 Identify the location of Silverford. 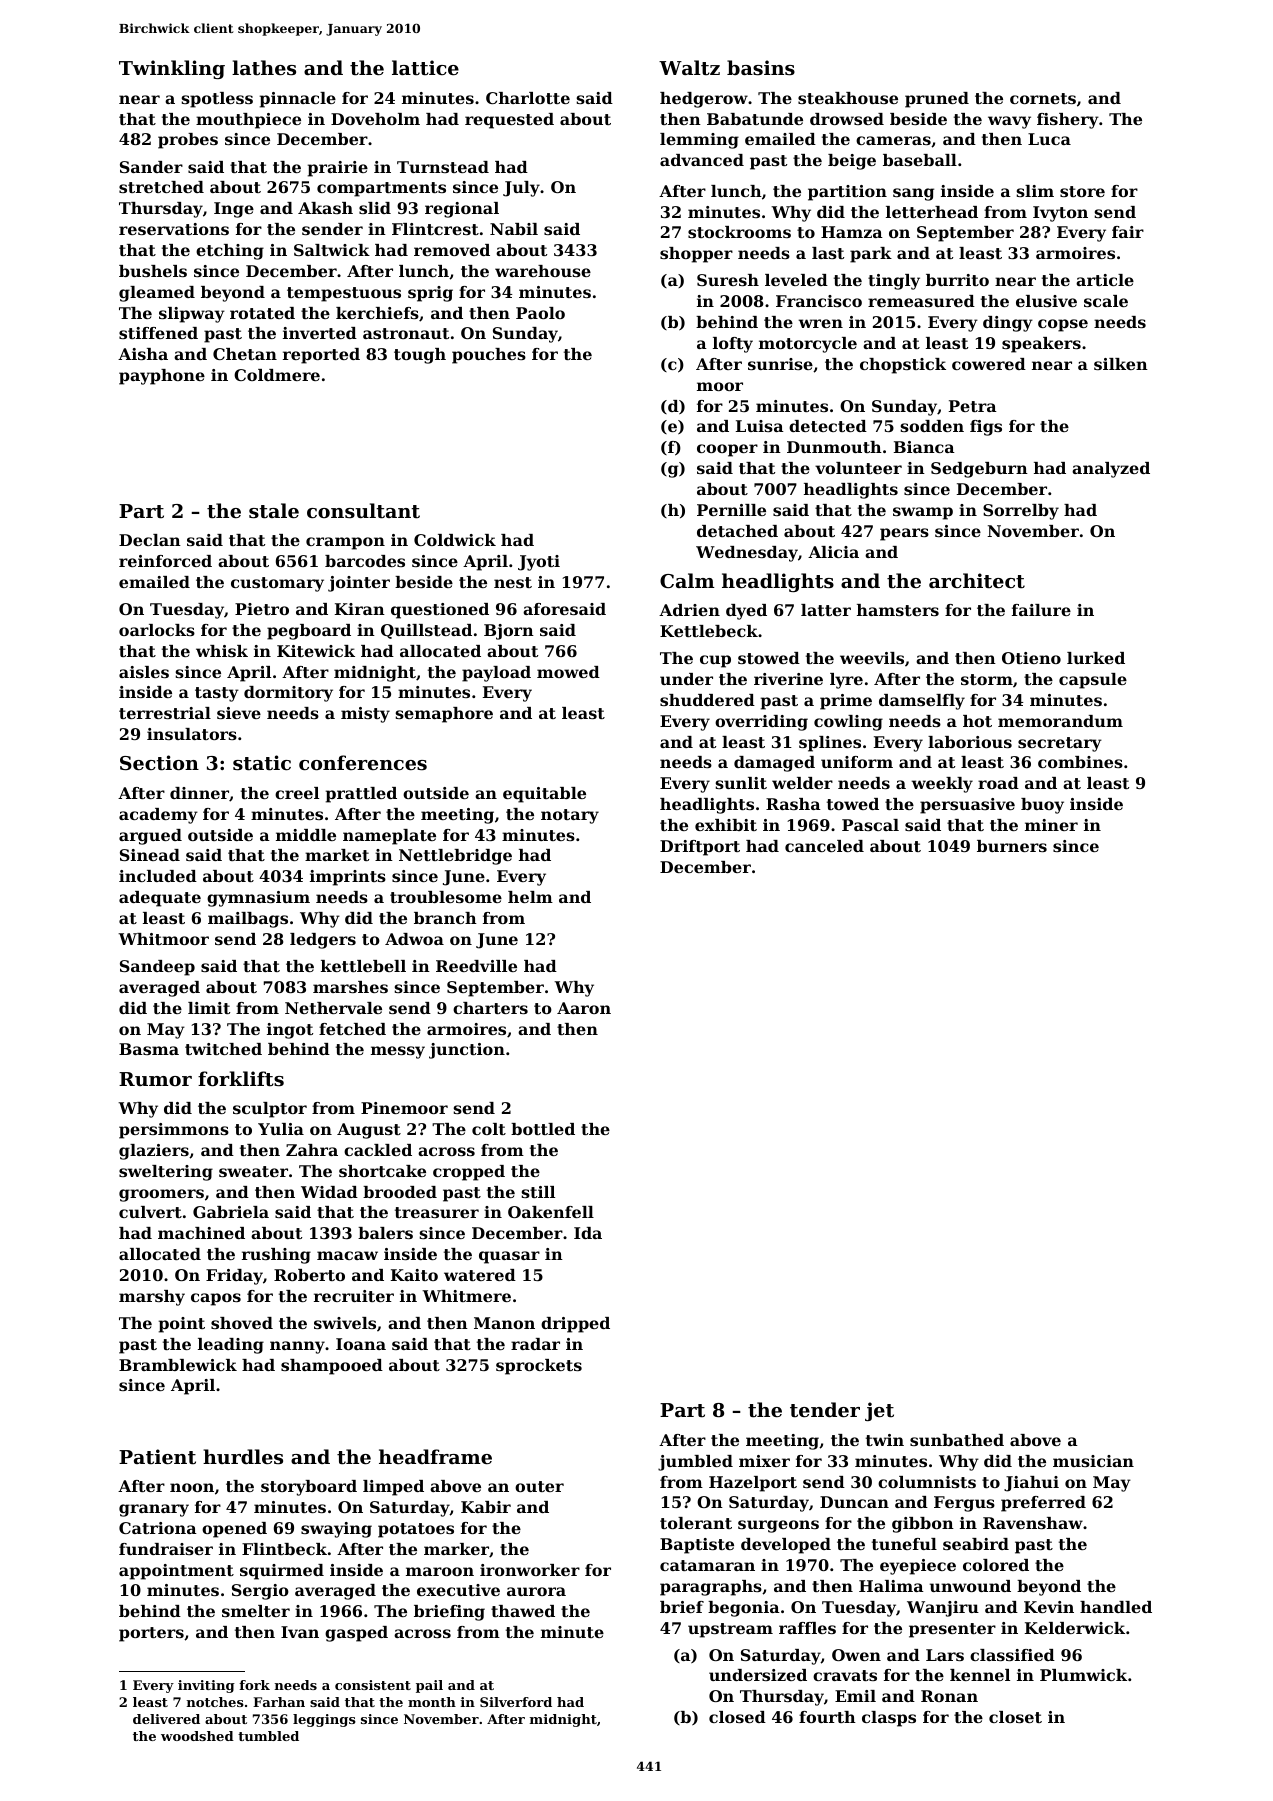
(516, 1702).
